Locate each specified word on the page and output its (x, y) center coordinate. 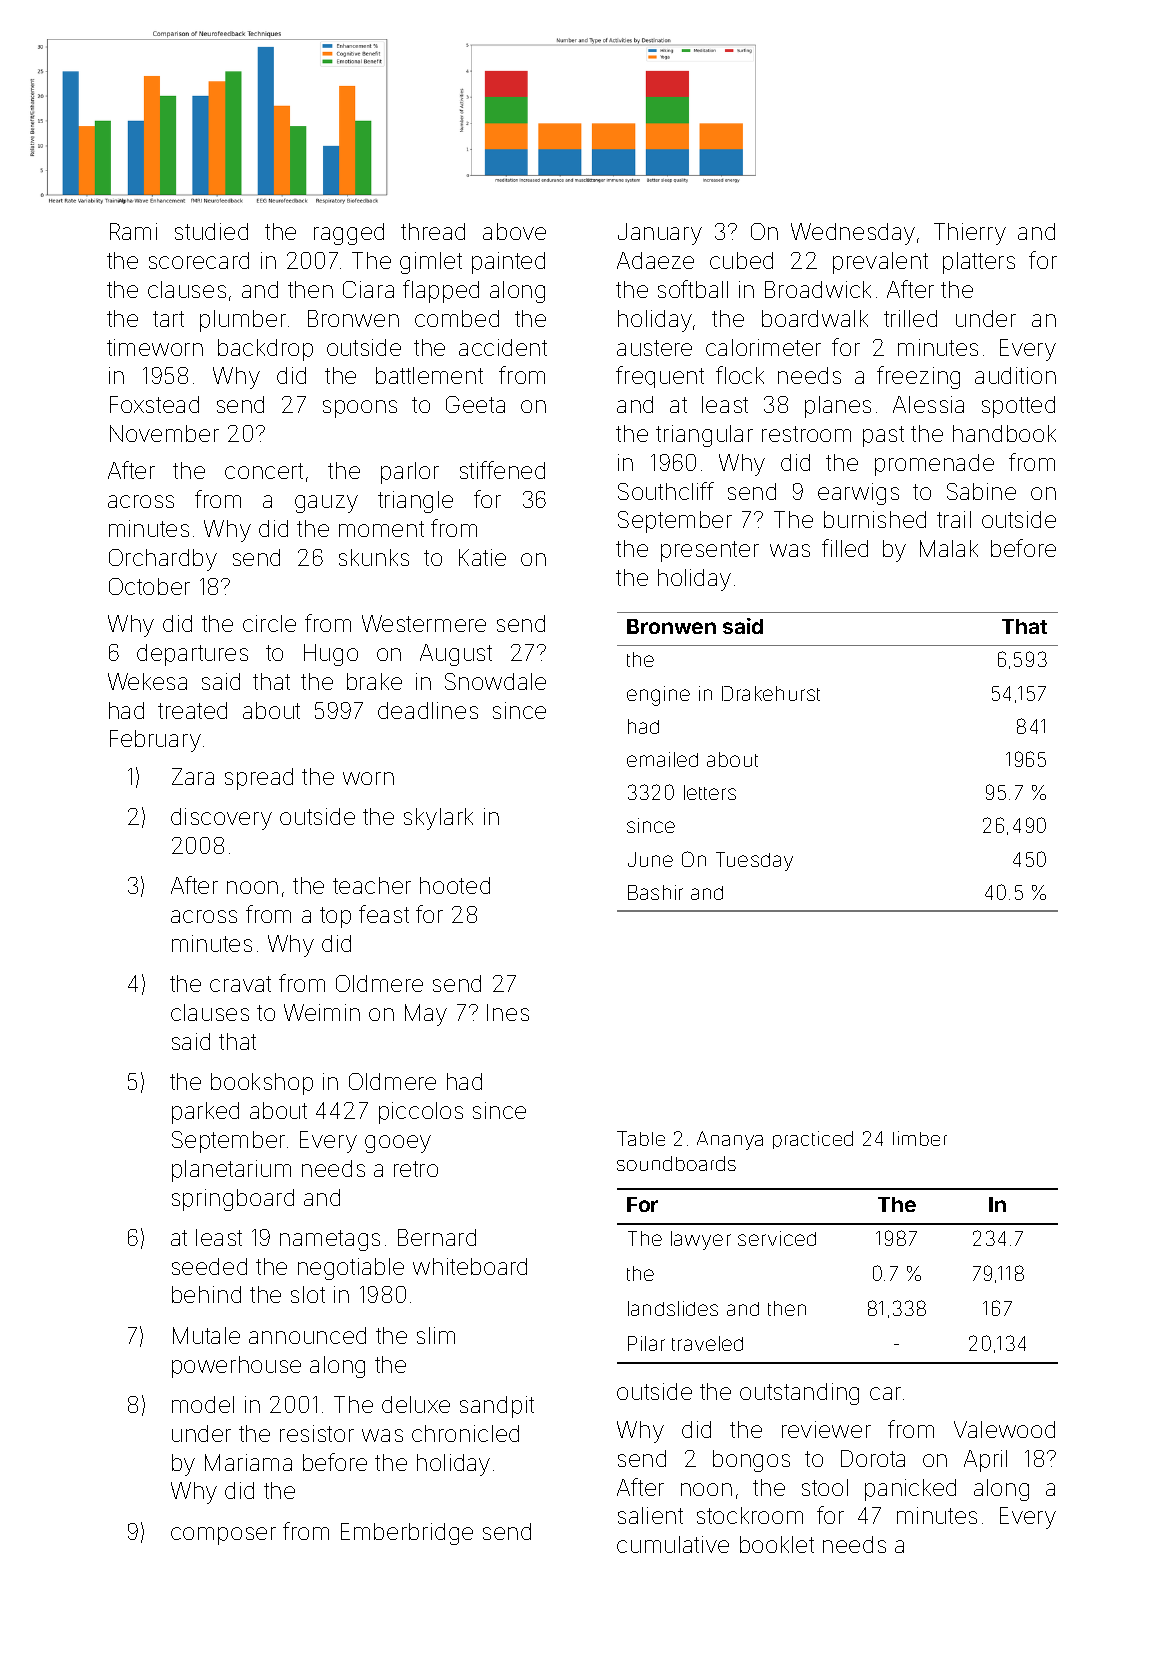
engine (658, 696)
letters (710, 792)
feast (384, 914)
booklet (777, 1544)
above (514, 231)
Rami (133, 231)
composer (223, 1536)
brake (374, 681)
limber (920, 1138)
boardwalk (815, 318)
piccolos (421, 1113)
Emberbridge (407, 1534)
